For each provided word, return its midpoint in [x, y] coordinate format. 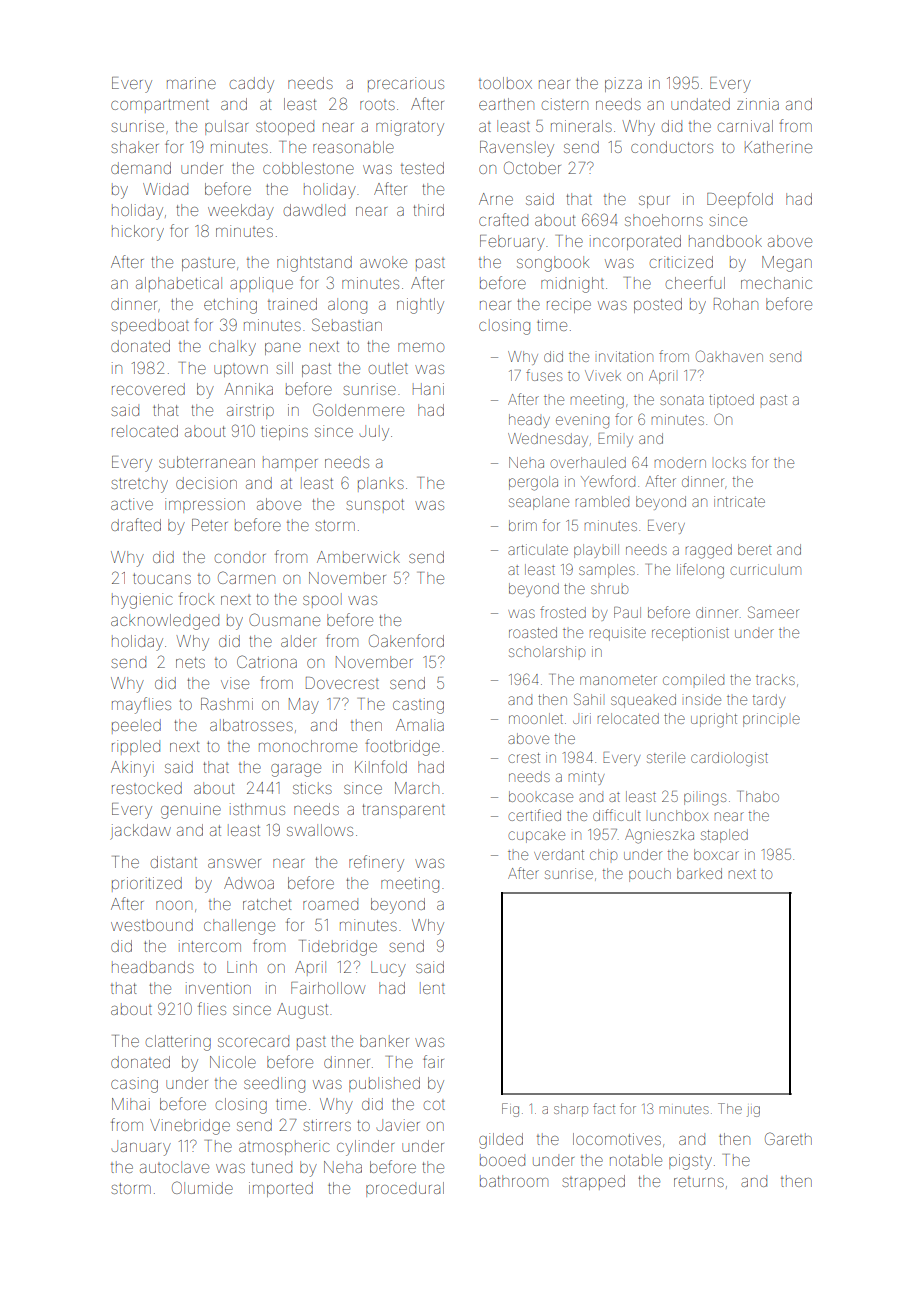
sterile [666, 757]
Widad [165, 189]
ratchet [267, 904]
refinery [376, 863]
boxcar [716, 854]
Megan [787, 264]
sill [284, 368]
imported [281, 1189]
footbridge [402, 747]
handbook [725, 241]
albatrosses [251, 725]
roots [377, 105]
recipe [569, 305]
